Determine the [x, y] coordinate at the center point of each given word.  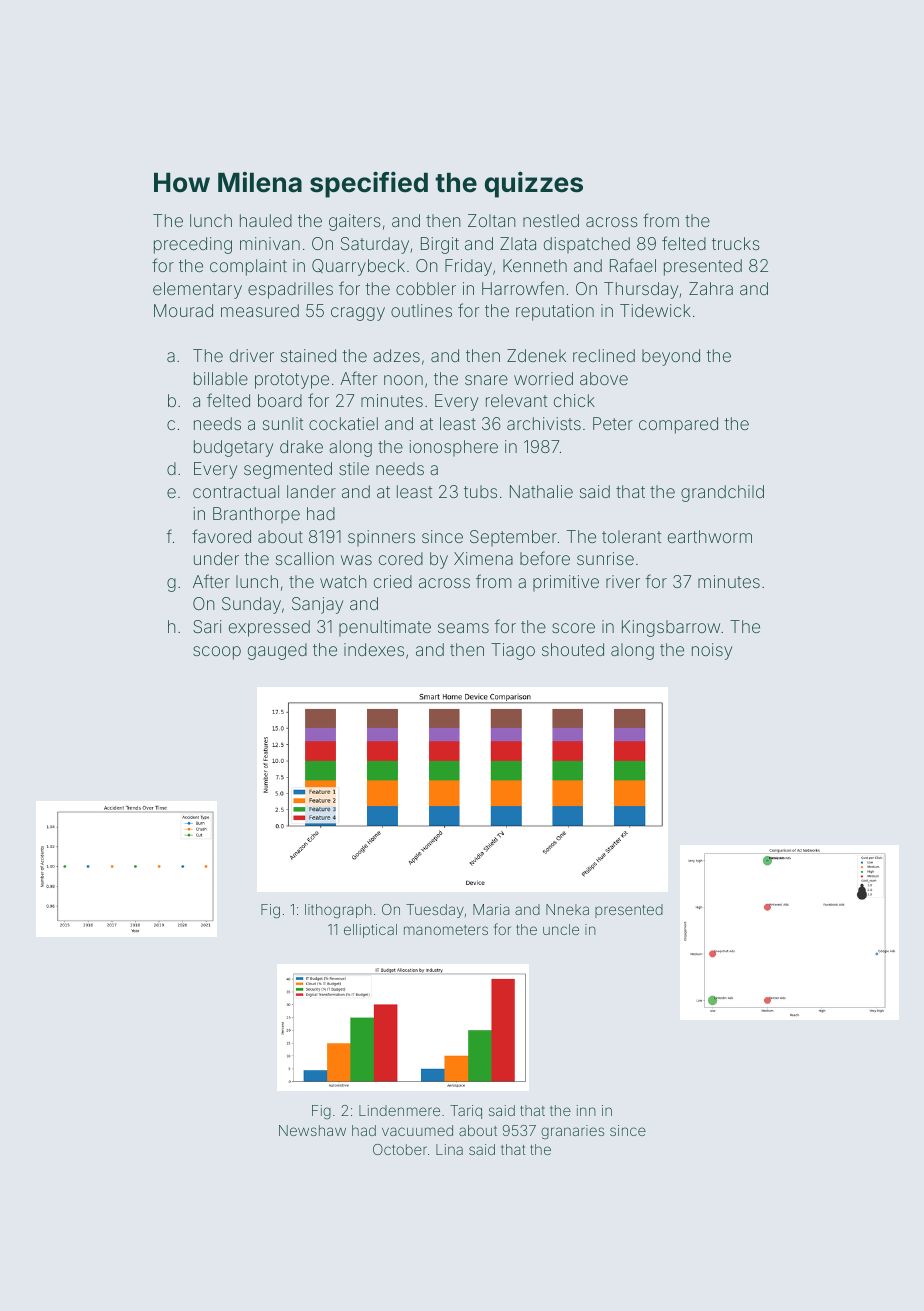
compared [678, 425]
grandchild [722, 493]
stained [308, 355]
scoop [217, 653]
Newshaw [312, 1130]
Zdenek [536, 355]
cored [401, 558]
